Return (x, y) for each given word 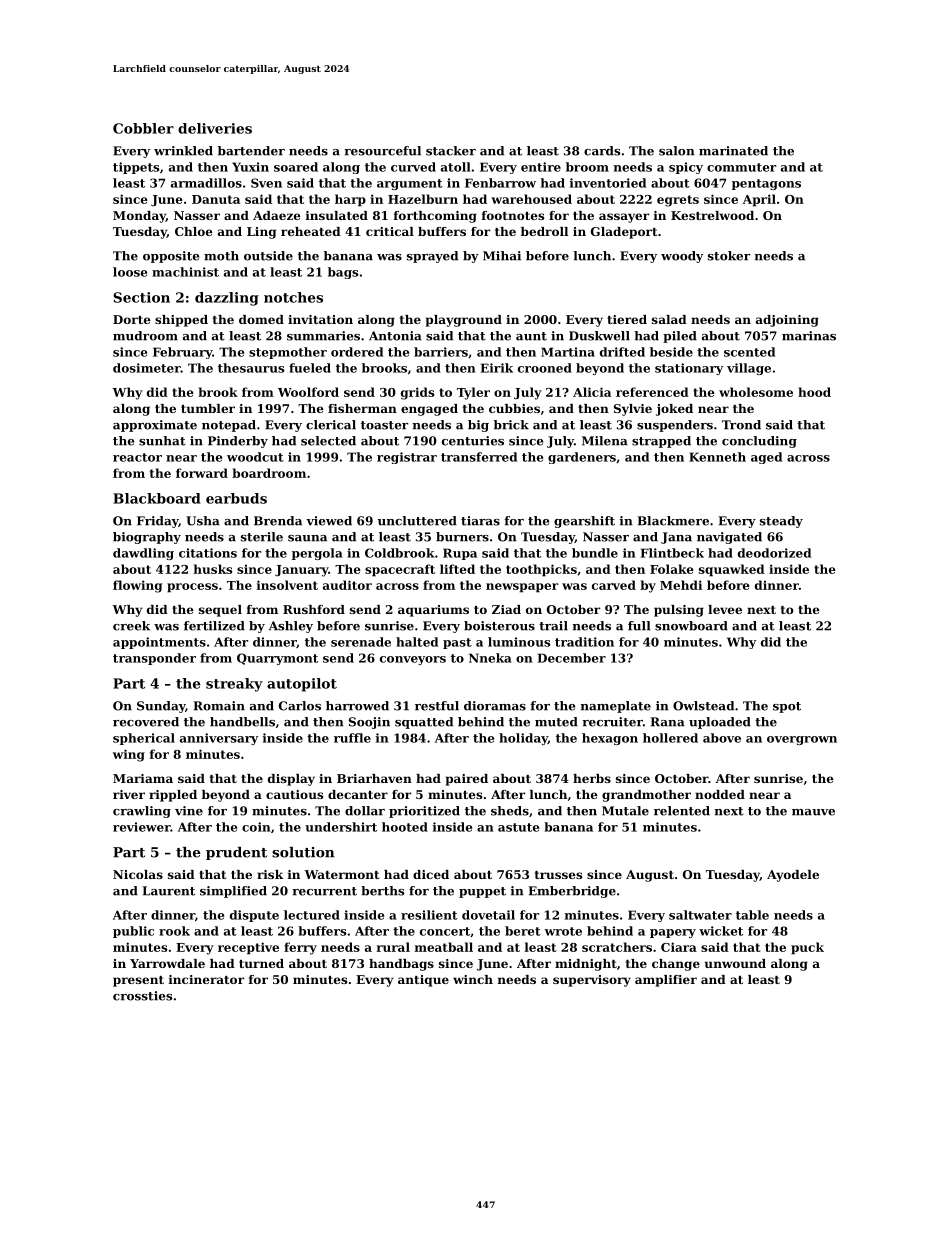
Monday (139, 217)
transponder (154, 659)
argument (410, 184)
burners (462, 537)
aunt (531, 336)
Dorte (132, 319)
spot (787, 707)
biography (147, 538)
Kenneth (717, 457)
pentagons (766, 184)
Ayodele (793, 876)
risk (270, 874)
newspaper (522, 588)
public (133, 932)
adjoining (787, 321)
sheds (510, 811)
